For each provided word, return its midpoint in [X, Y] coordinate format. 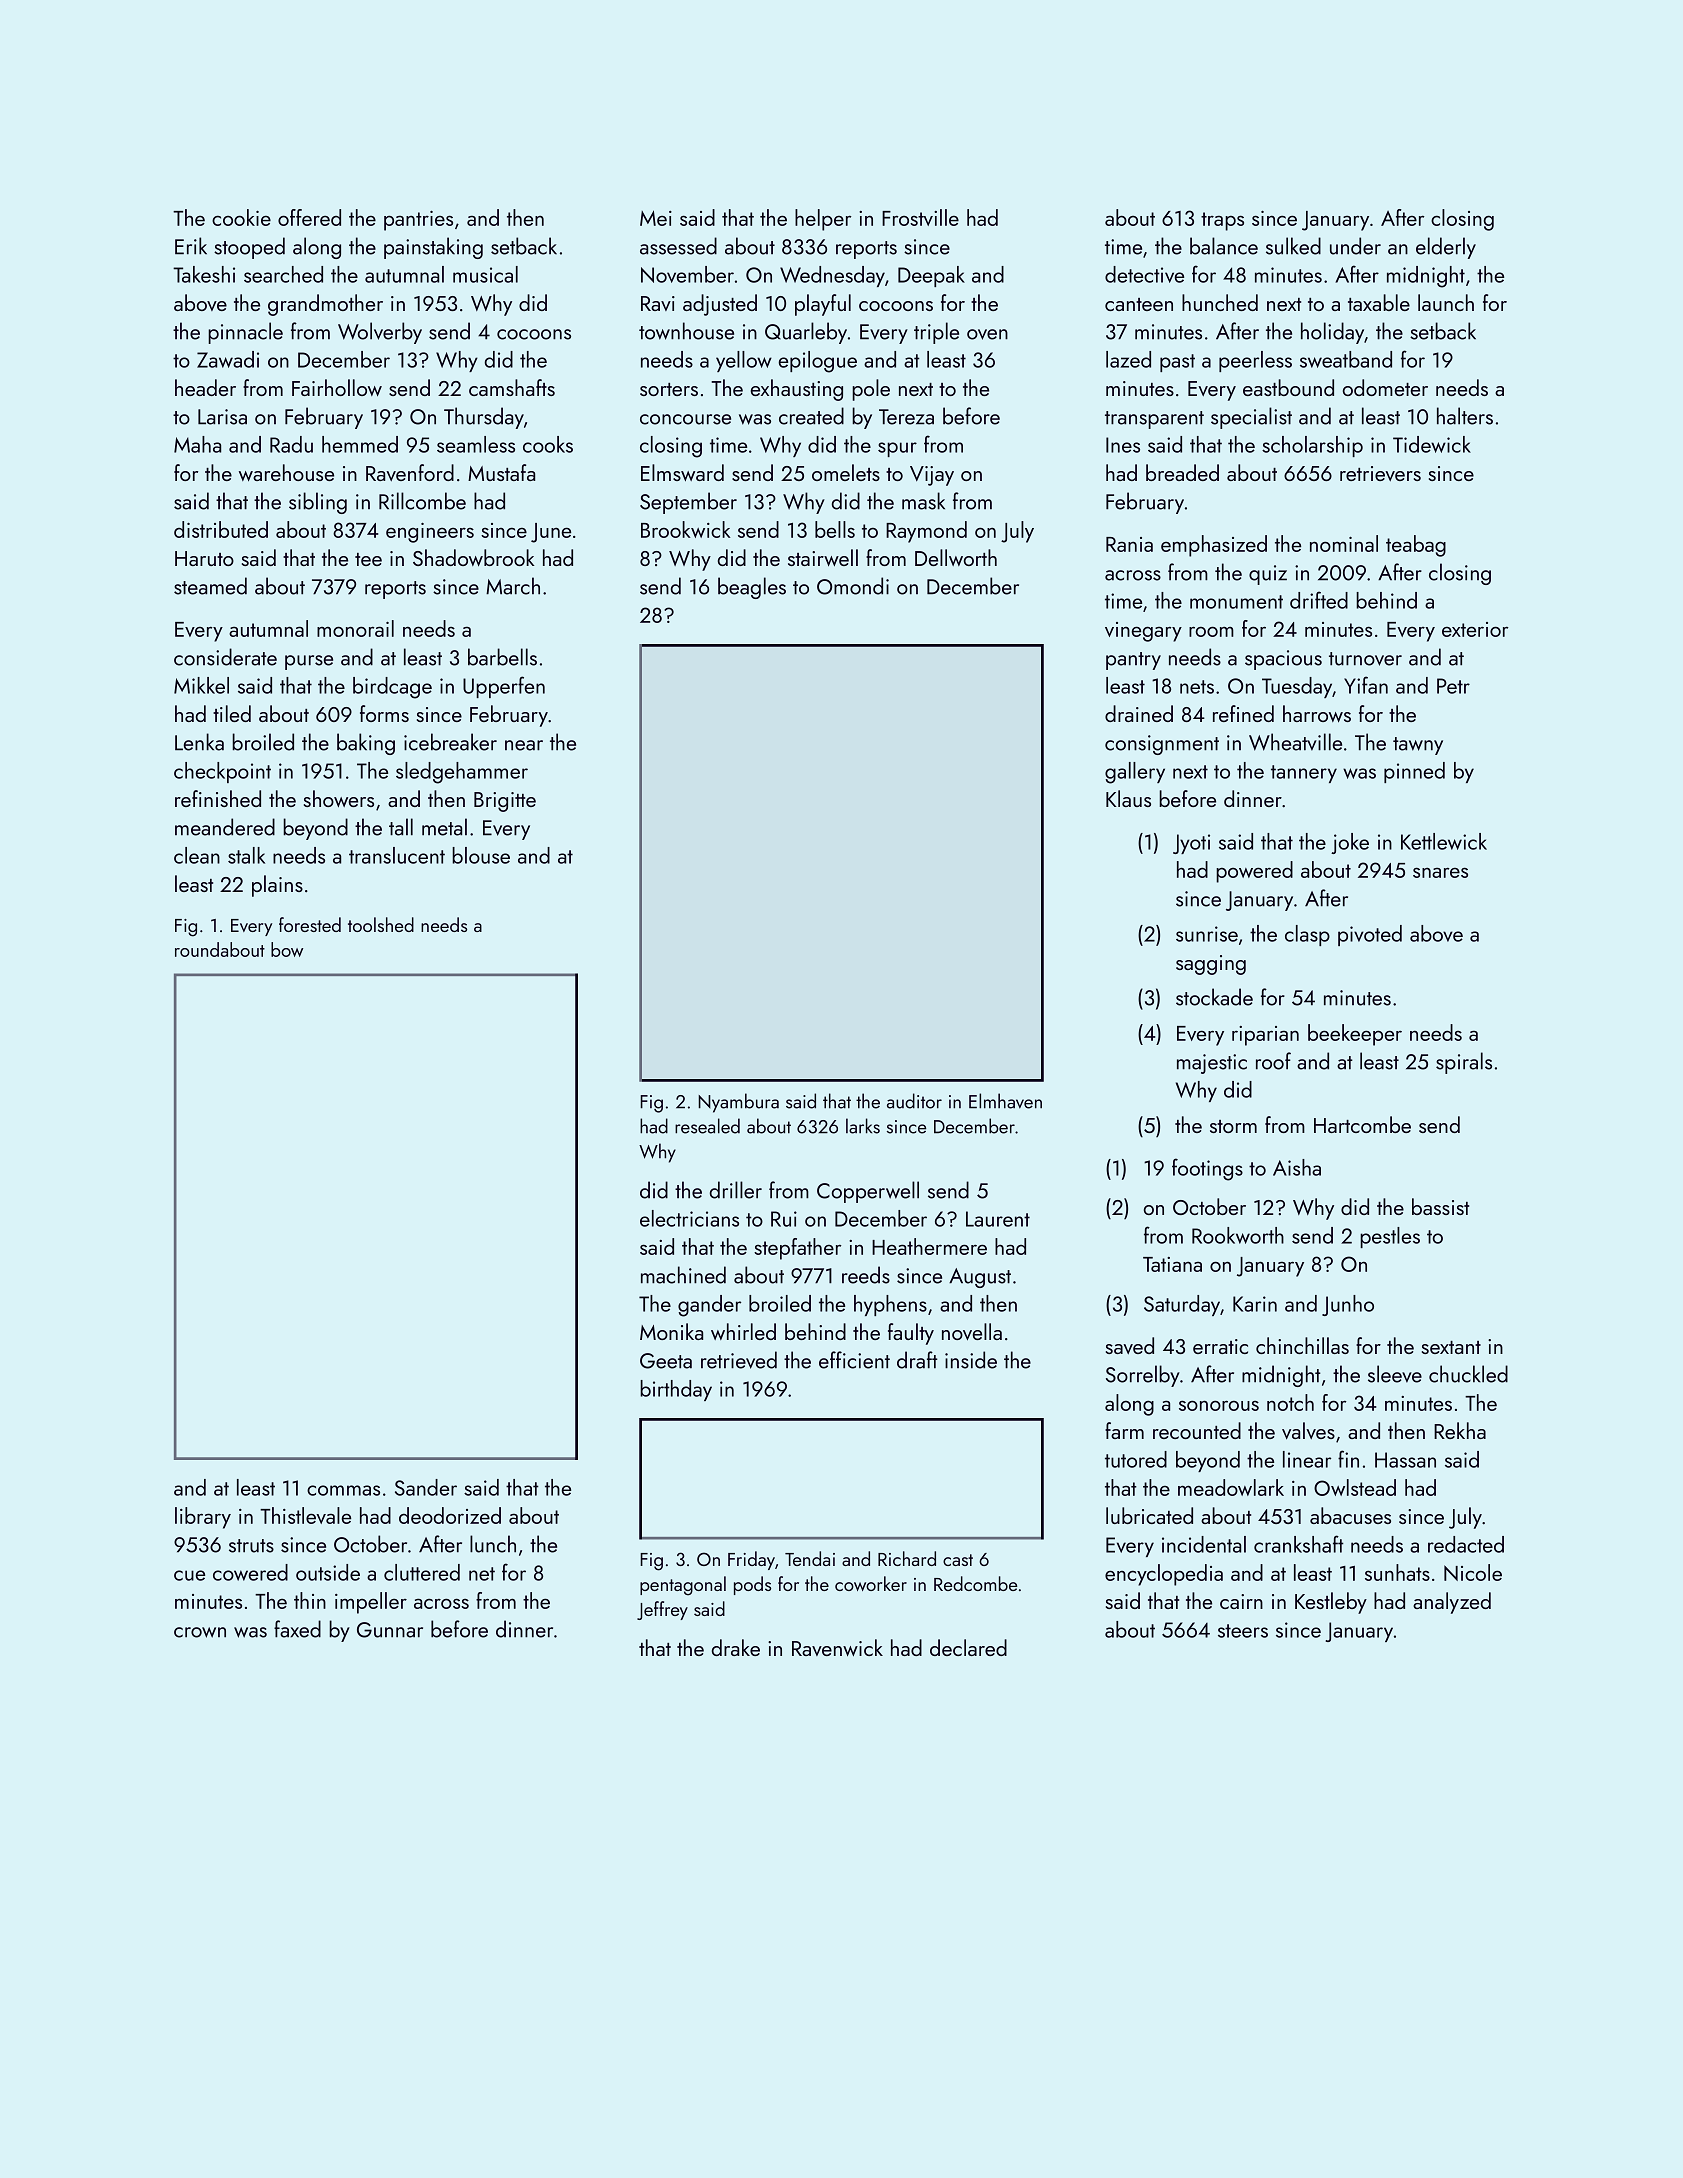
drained [1139, 713]
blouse [481, 855]
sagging [1211, 965]
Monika [671, 1331]
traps [1222, 221]
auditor [914, 1101]
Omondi [853, 586]
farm [1124, 1430]
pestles [1390, 1237]
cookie [241, 217]
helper [823, 220]
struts [251, 1546]
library [203, 1518]
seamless [476, 444]
